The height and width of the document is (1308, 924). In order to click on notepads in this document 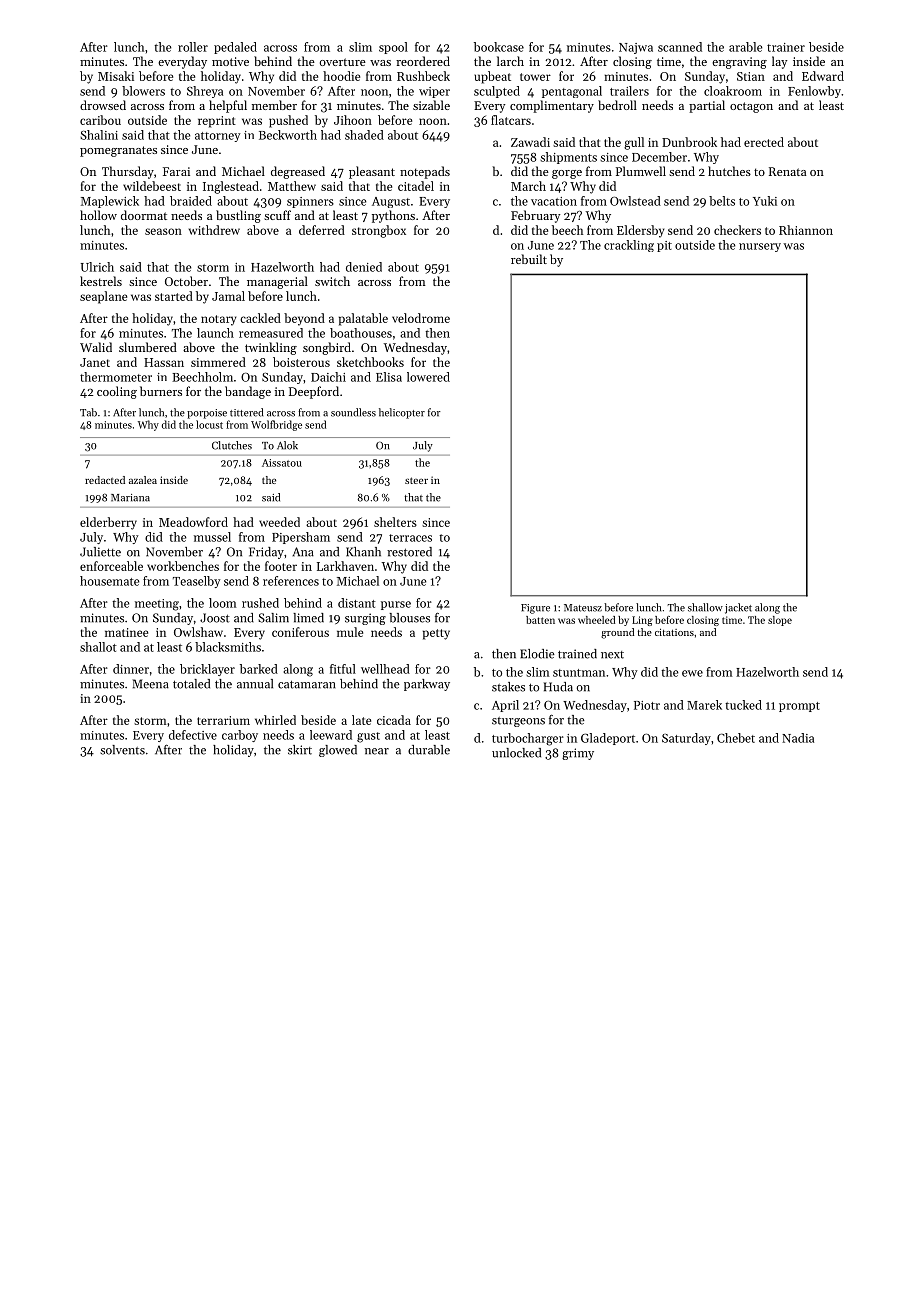, I will do `click(425, 172)`.
